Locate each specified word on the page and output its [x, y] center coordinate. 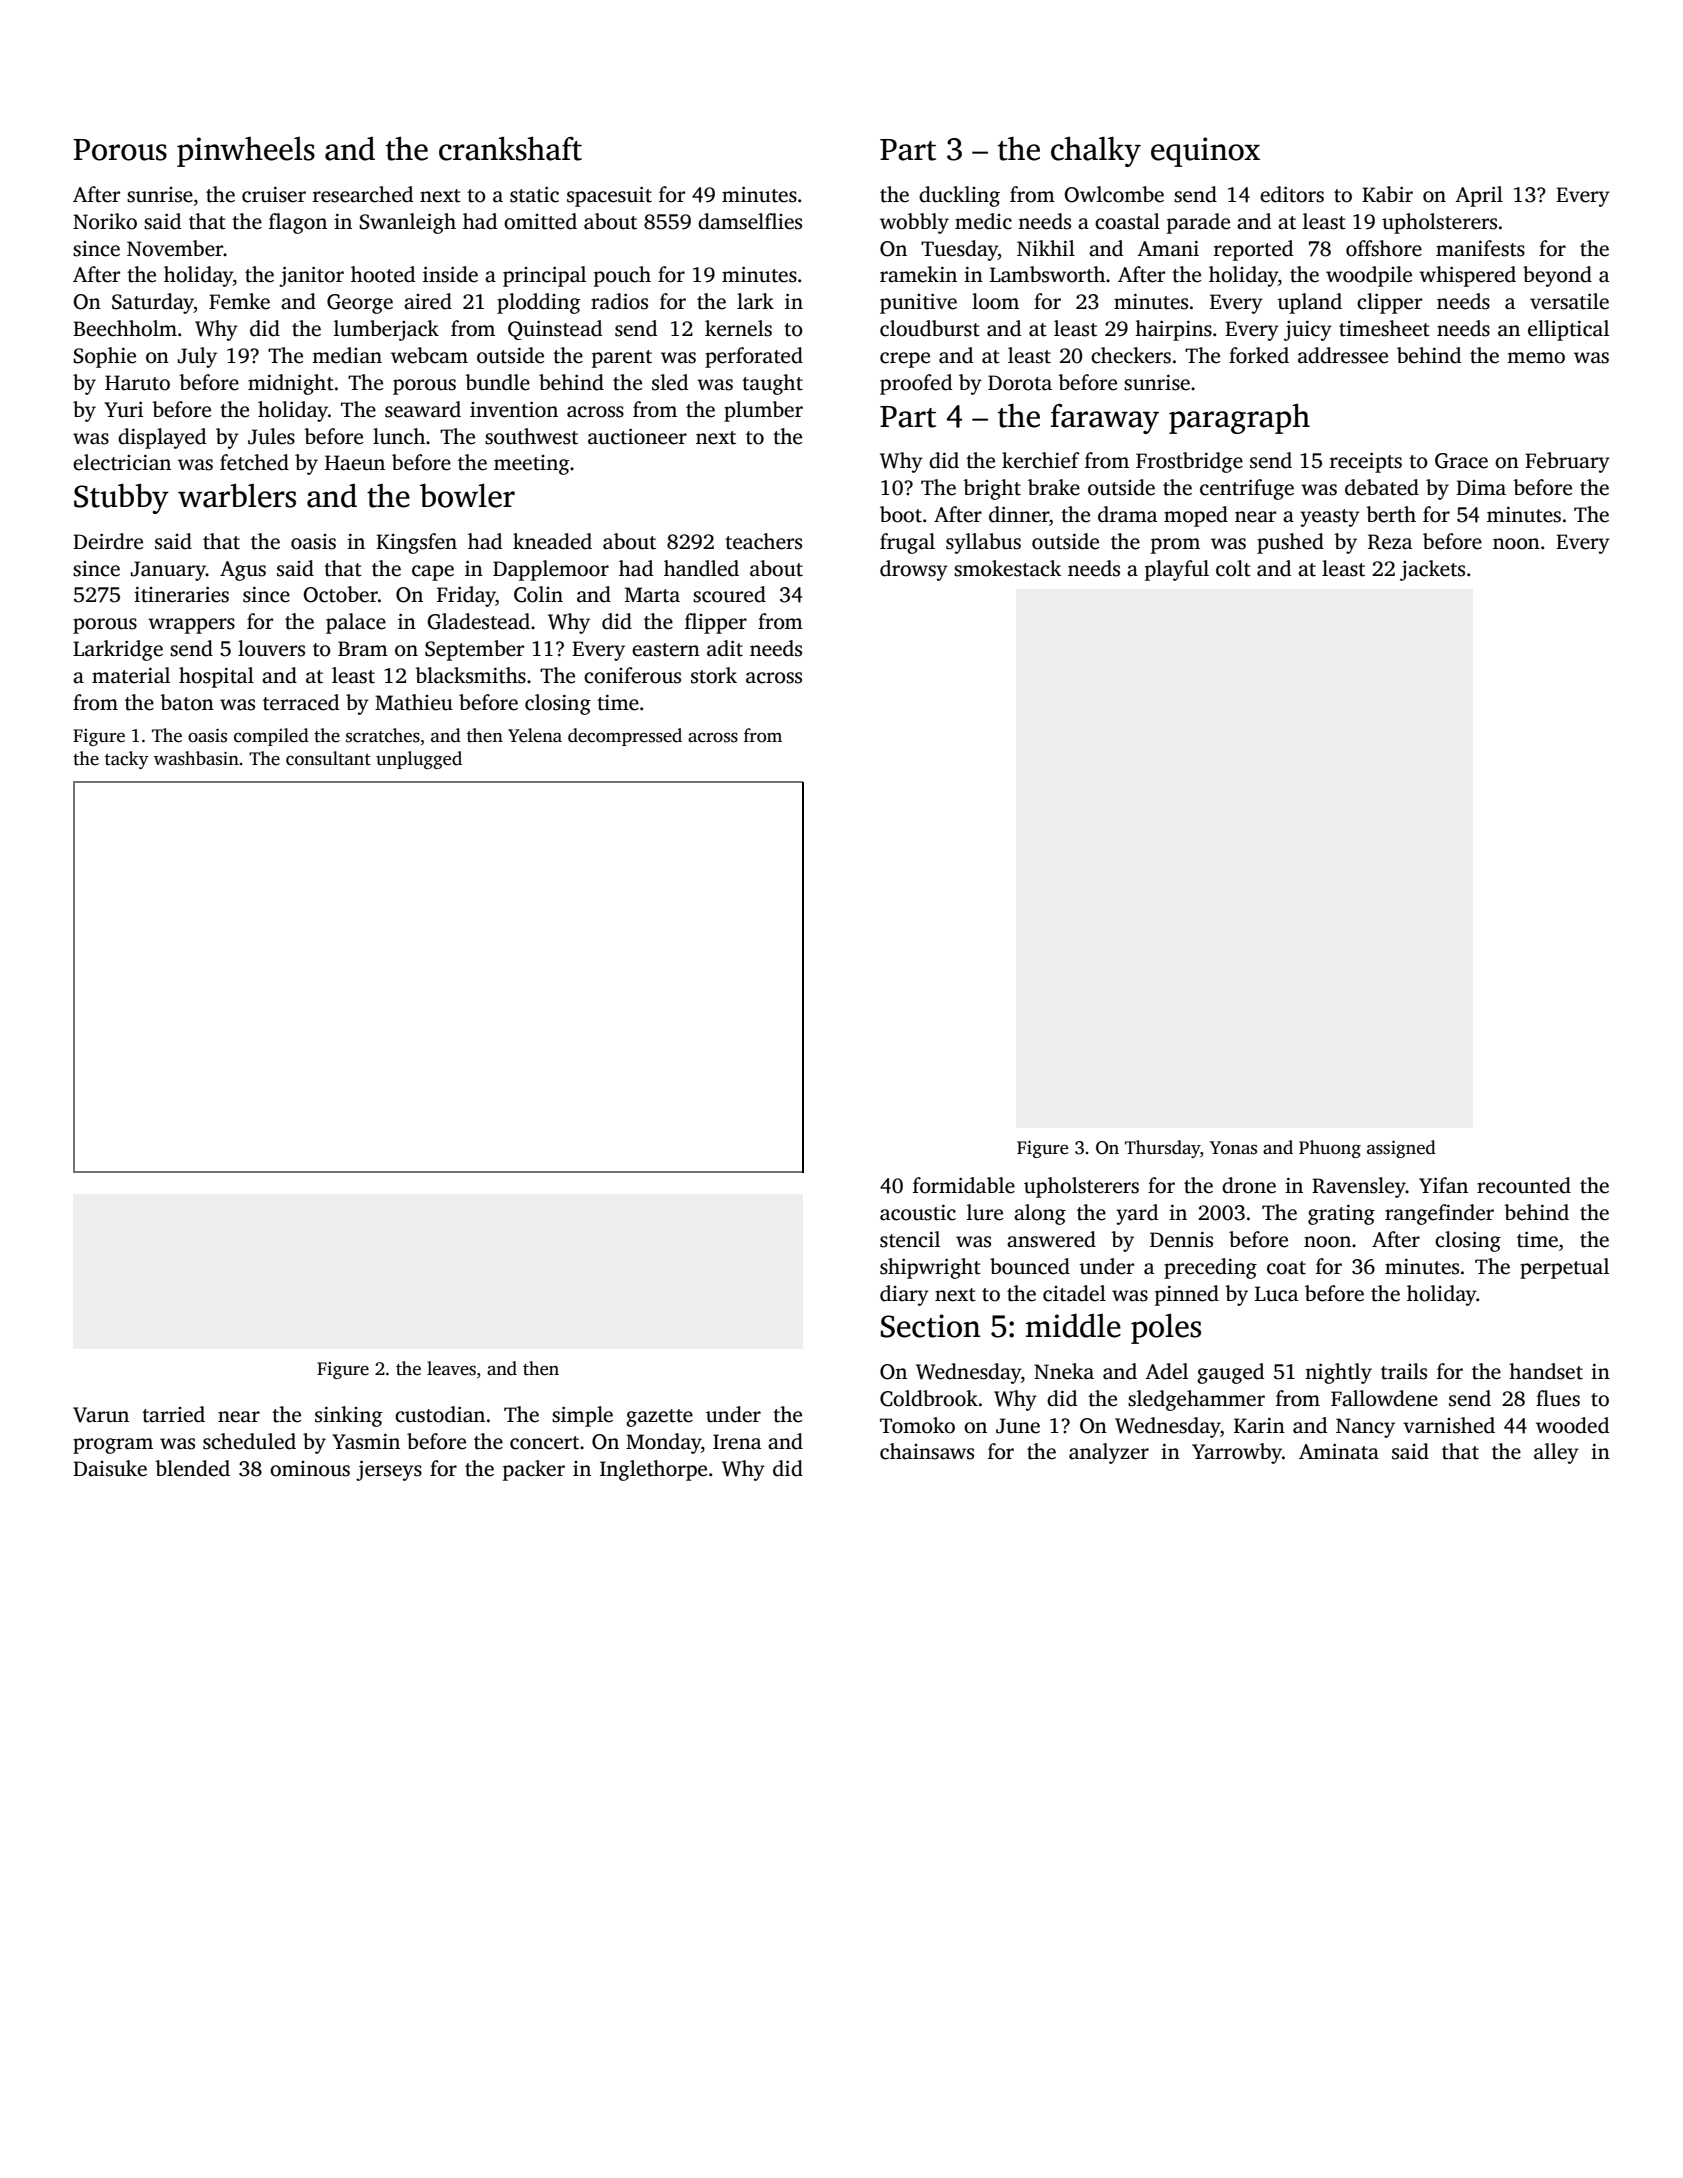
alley [1556, 1453]
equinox [1205, 152]
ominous [310, 1469]
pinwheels [246, 152]
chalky [1096, 151]
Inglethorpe [653, 1470]
